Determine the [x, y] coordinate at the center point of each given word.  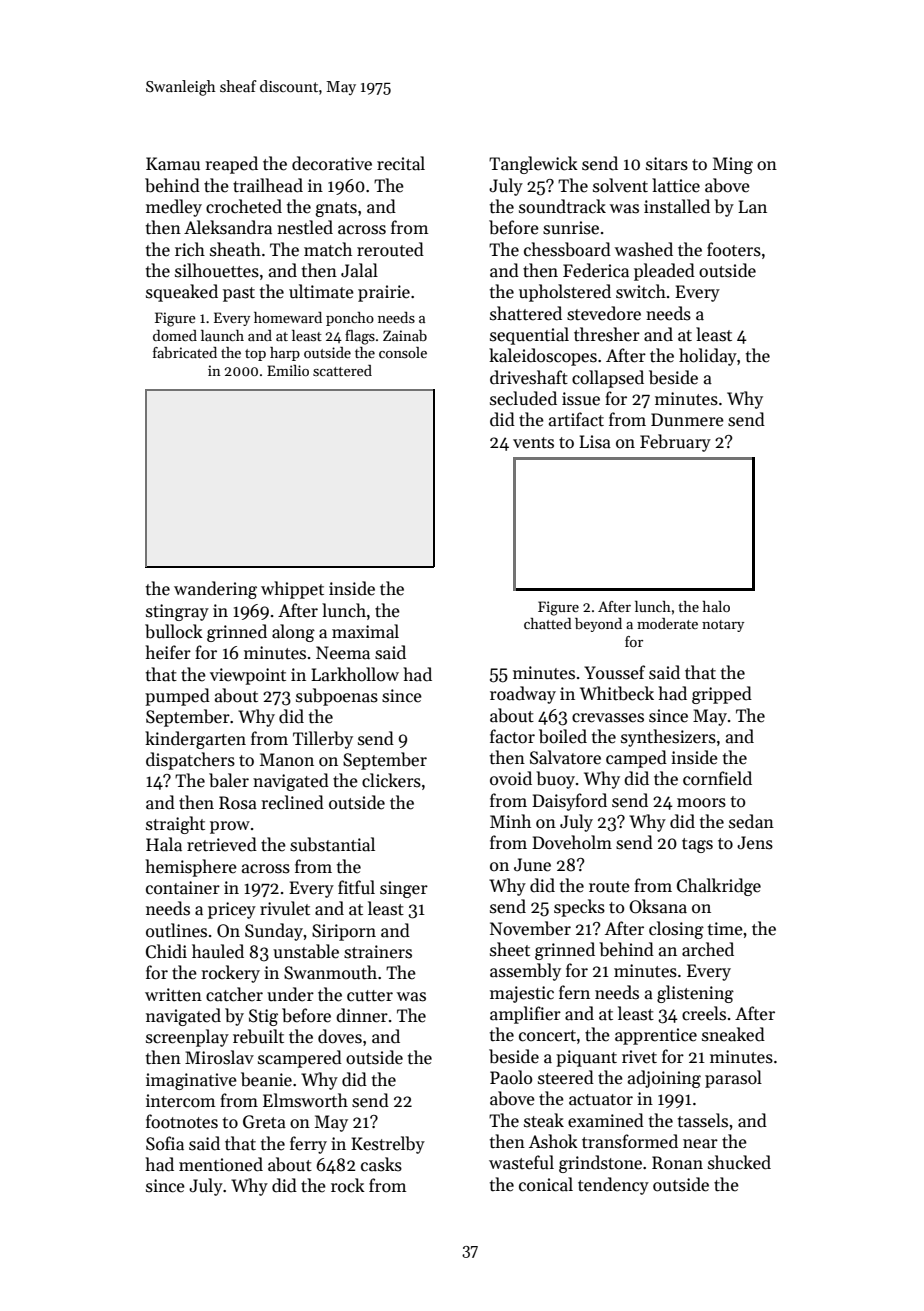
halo [716, 606]
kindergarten [195, 740]
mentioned [221, 1164]
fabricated [185, 352]
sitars [667, 164]
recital [401, 163]
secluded [523, 398]
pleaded [664, 272]
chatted [548, 623]
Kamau [173, 164]
